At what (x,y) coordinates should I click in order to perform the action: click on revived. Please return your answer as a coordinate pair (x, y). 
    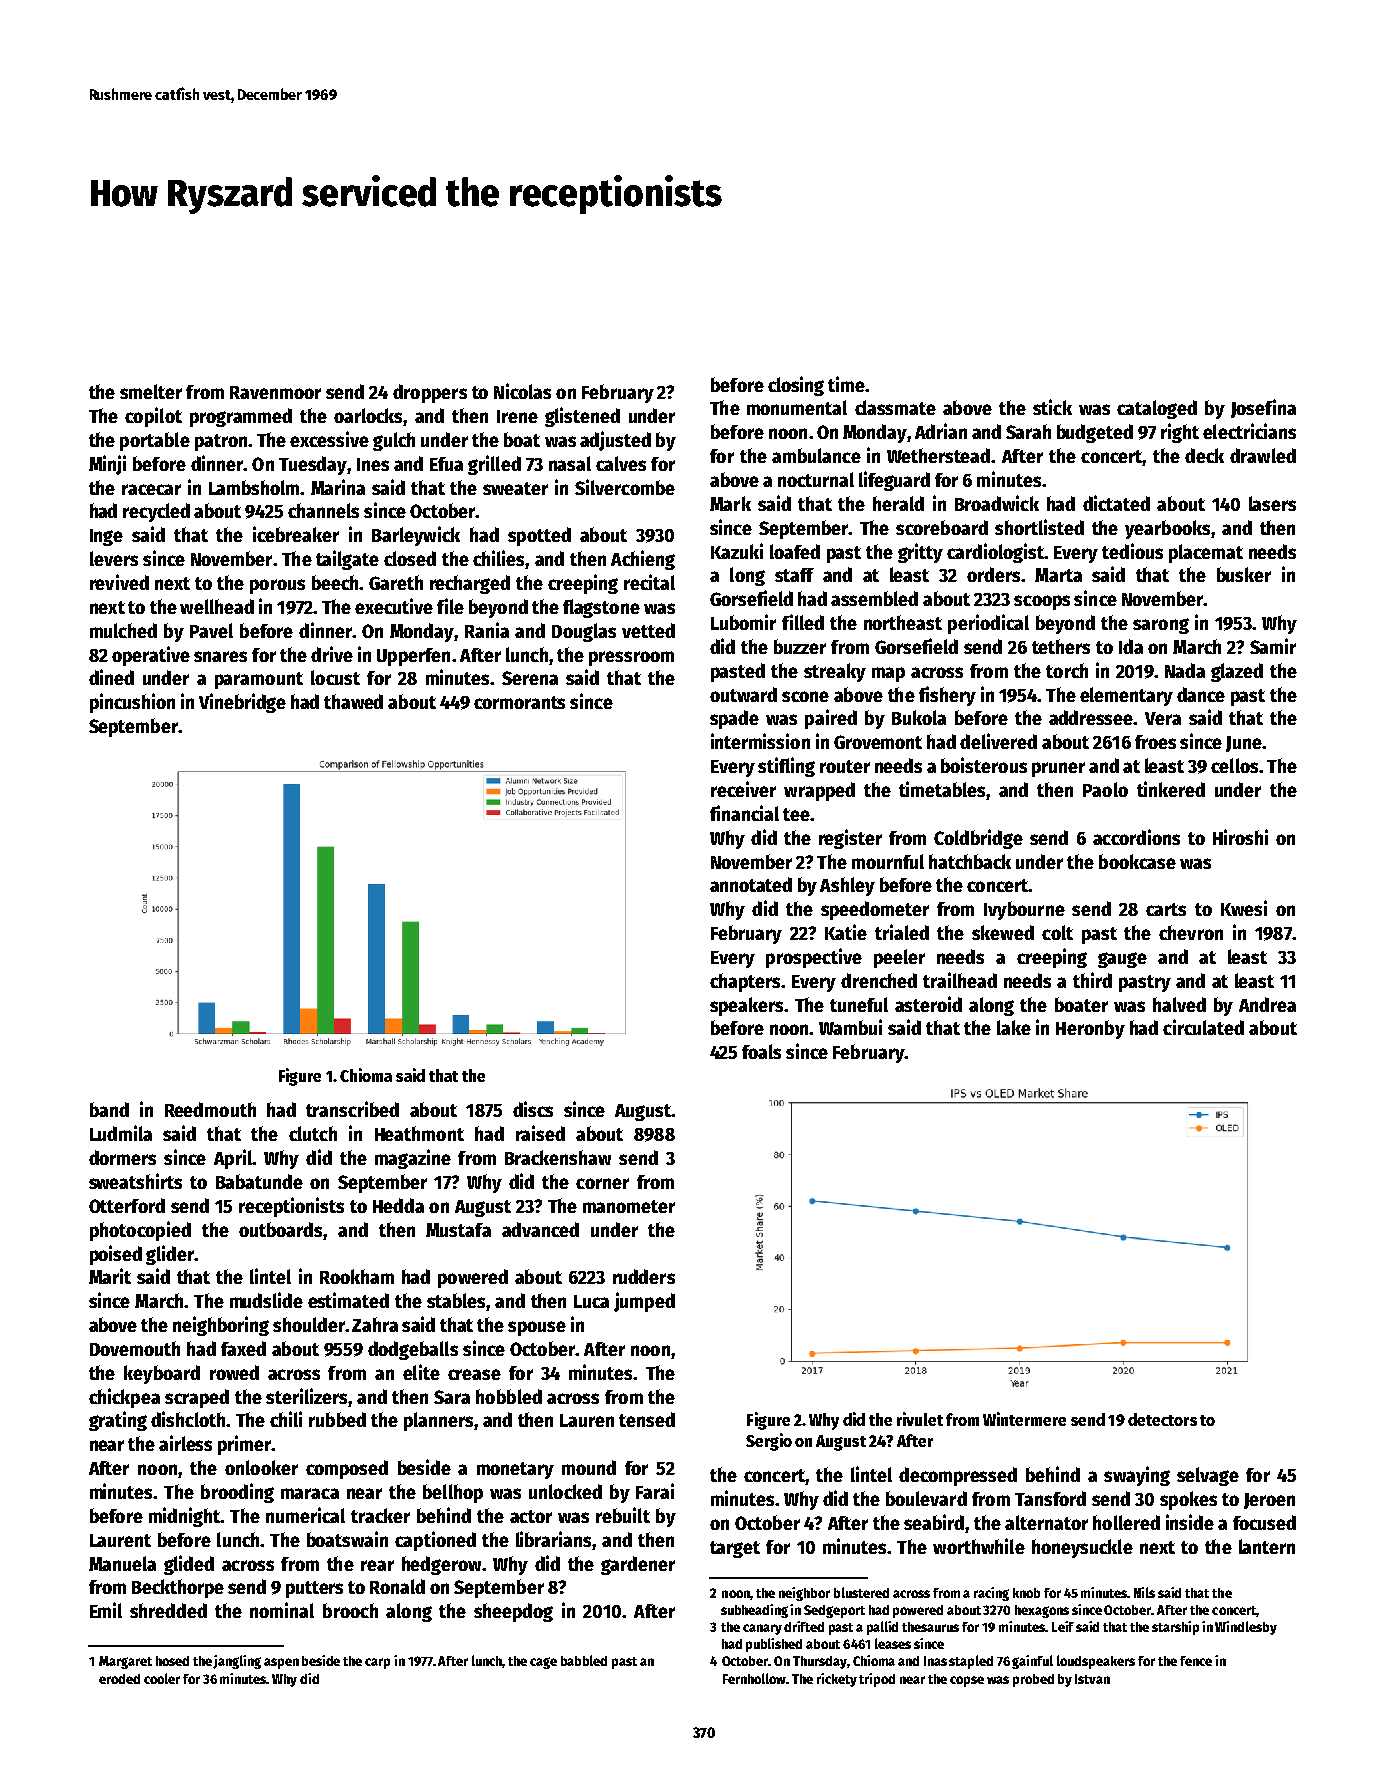
    Looking at the image, I should click on (119, 582).
